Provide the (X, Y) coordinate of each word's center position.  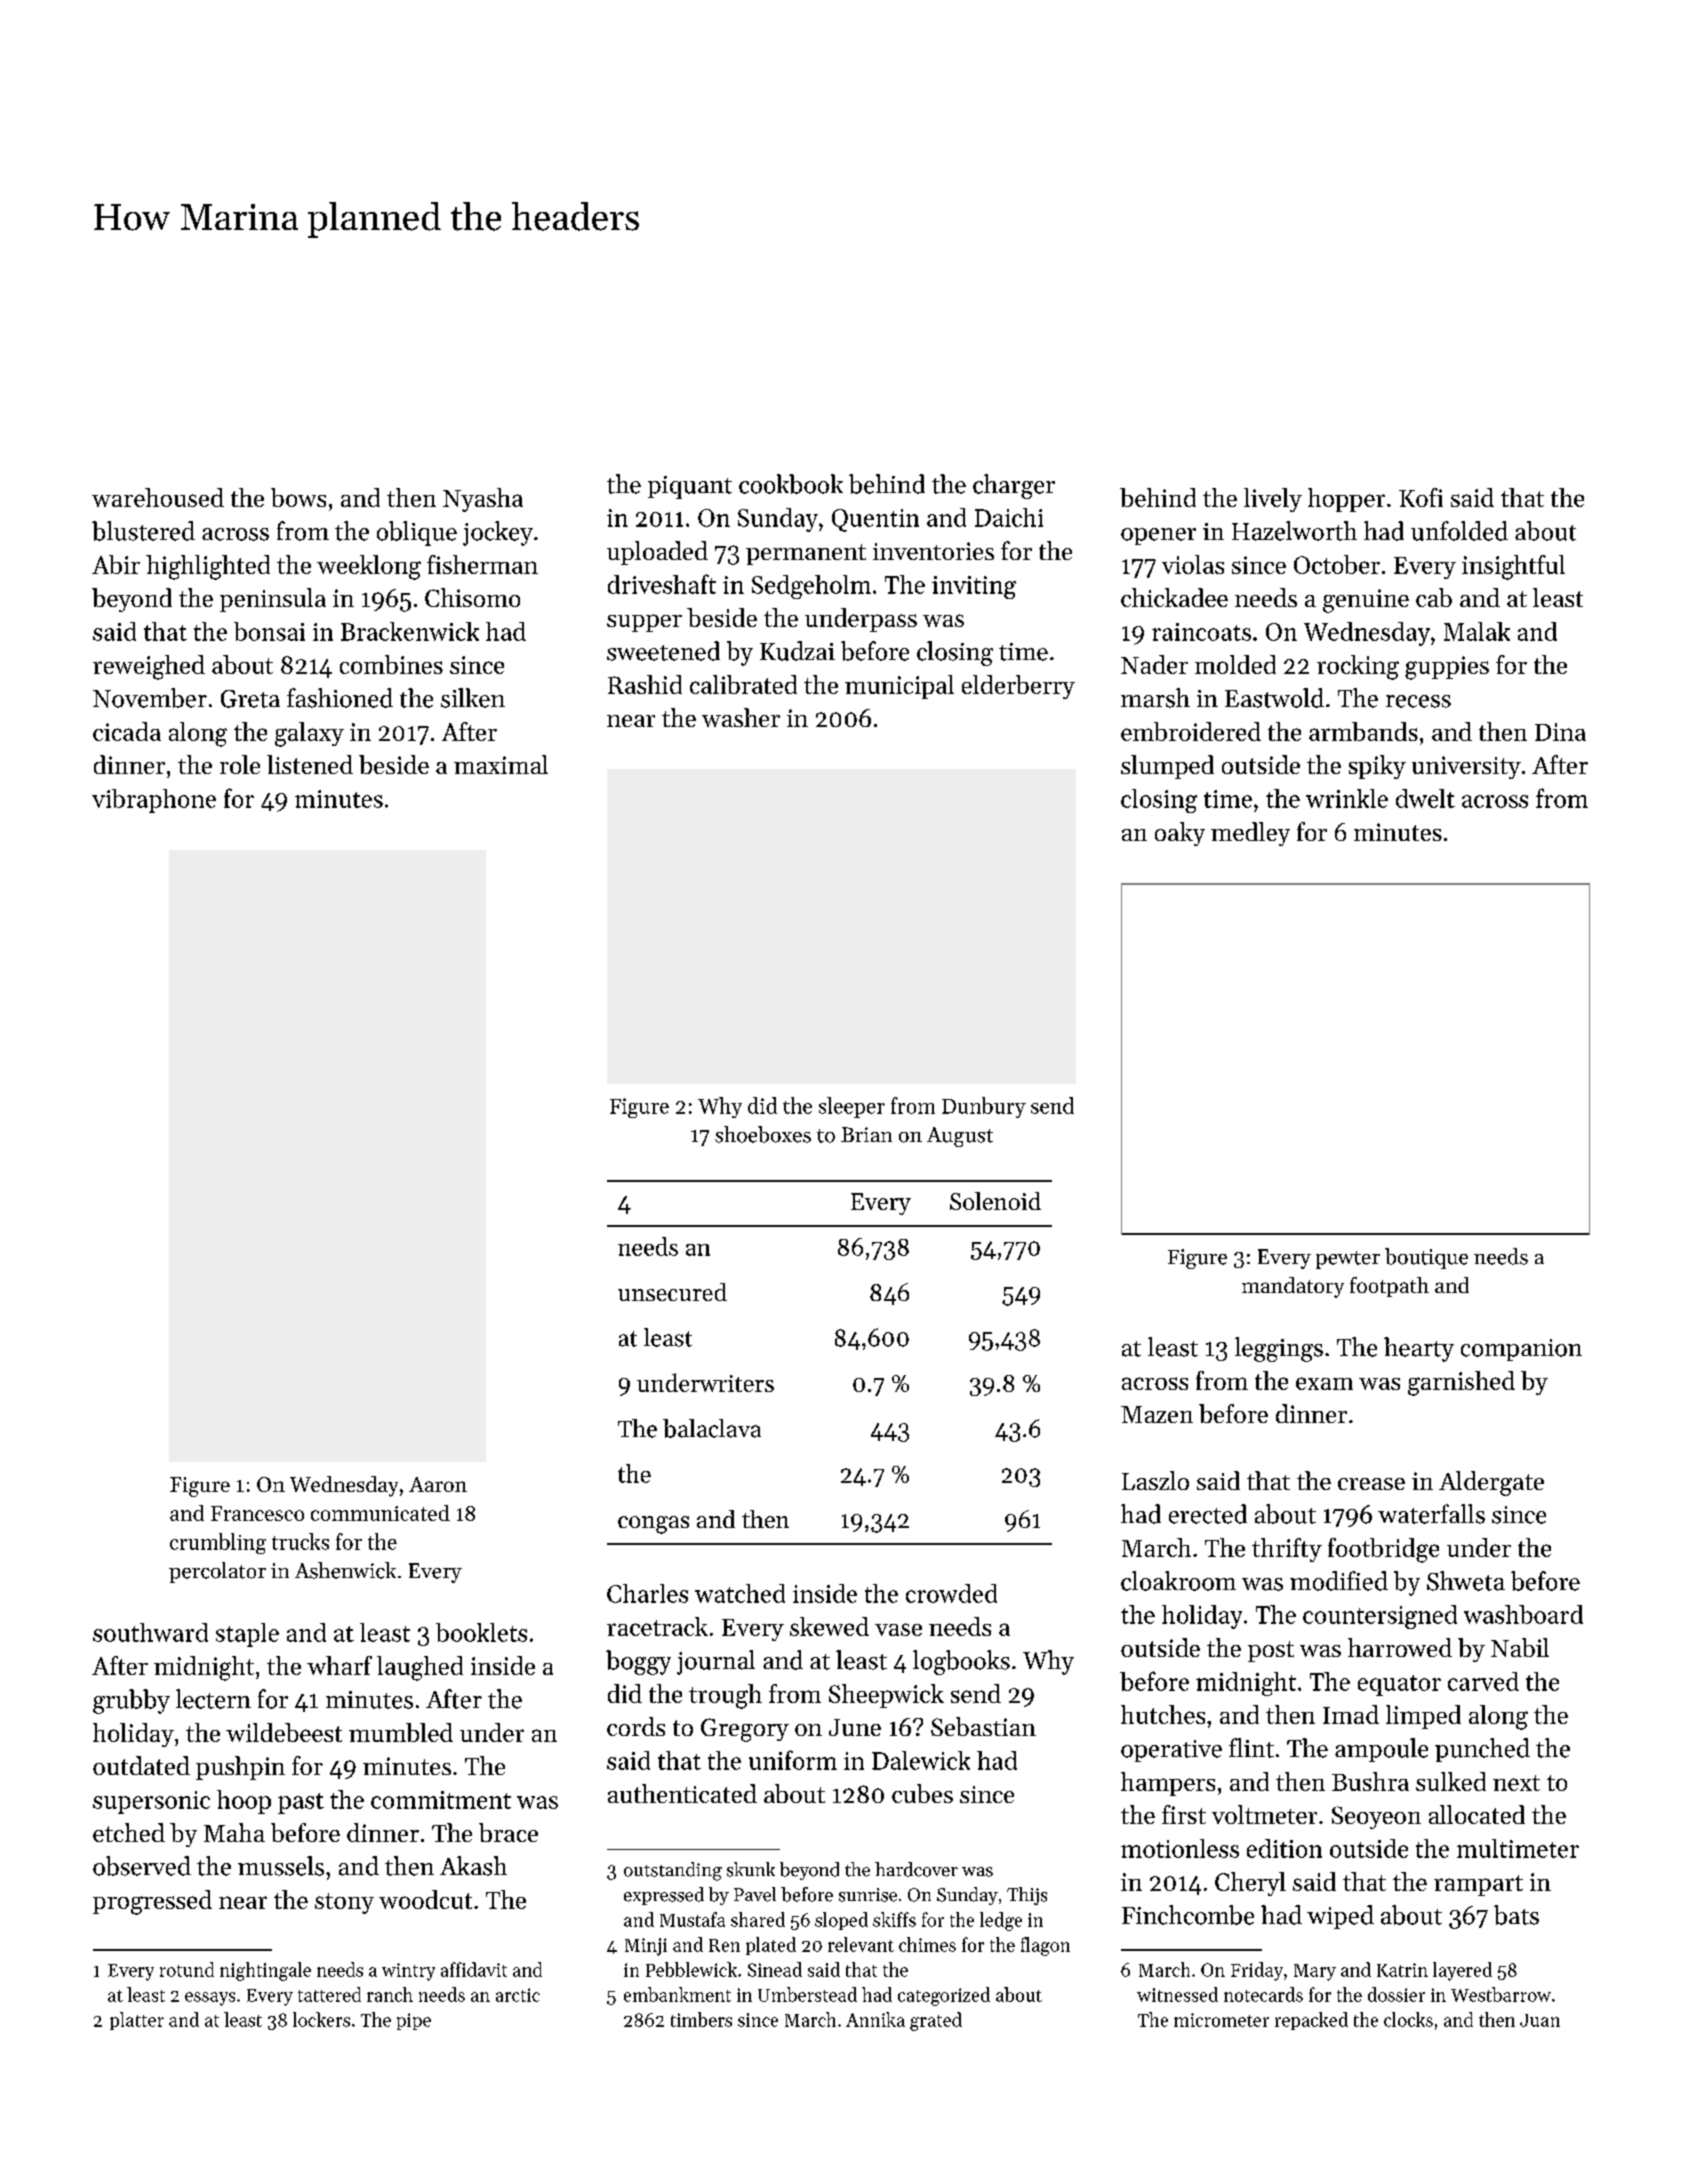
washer (741, 717)
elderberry (1018, 687)
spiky (1377, 767)
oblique (417, 533)
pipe (414, 2021)
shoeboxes (763, 1134)
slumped (1167, 767)
